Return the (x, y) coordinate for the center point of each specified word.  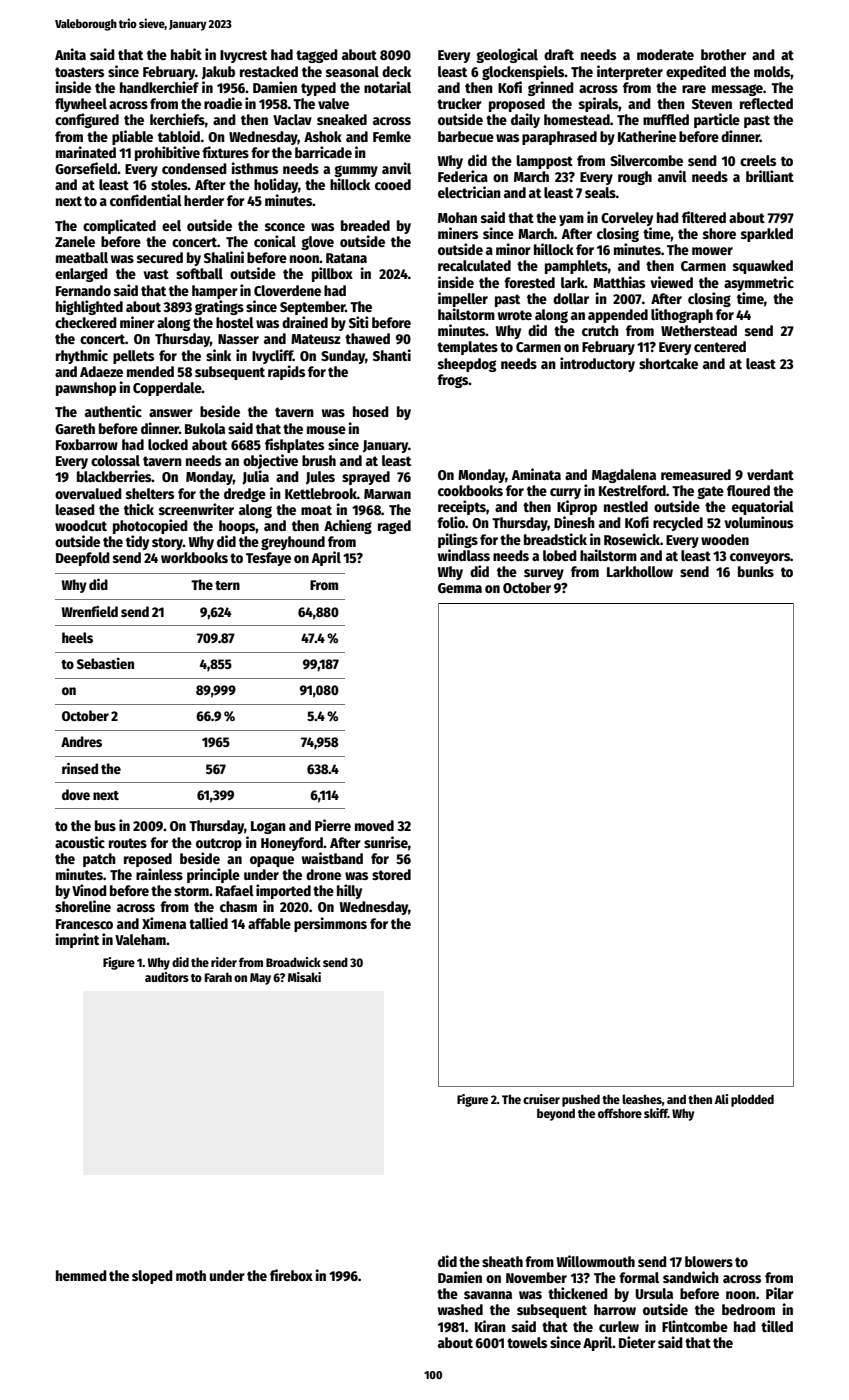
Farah (218, 977)
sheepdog (467, 365)
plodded (752, 1100)
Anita (70, 54)
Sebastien (105, 663)
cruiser (541, 1099)
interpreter (630, 72)
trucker (459, 103)
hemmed (81, 1275)
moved (374, 825)
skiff (656, 1113)
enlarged (81, 275)
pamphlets (576, 267)
